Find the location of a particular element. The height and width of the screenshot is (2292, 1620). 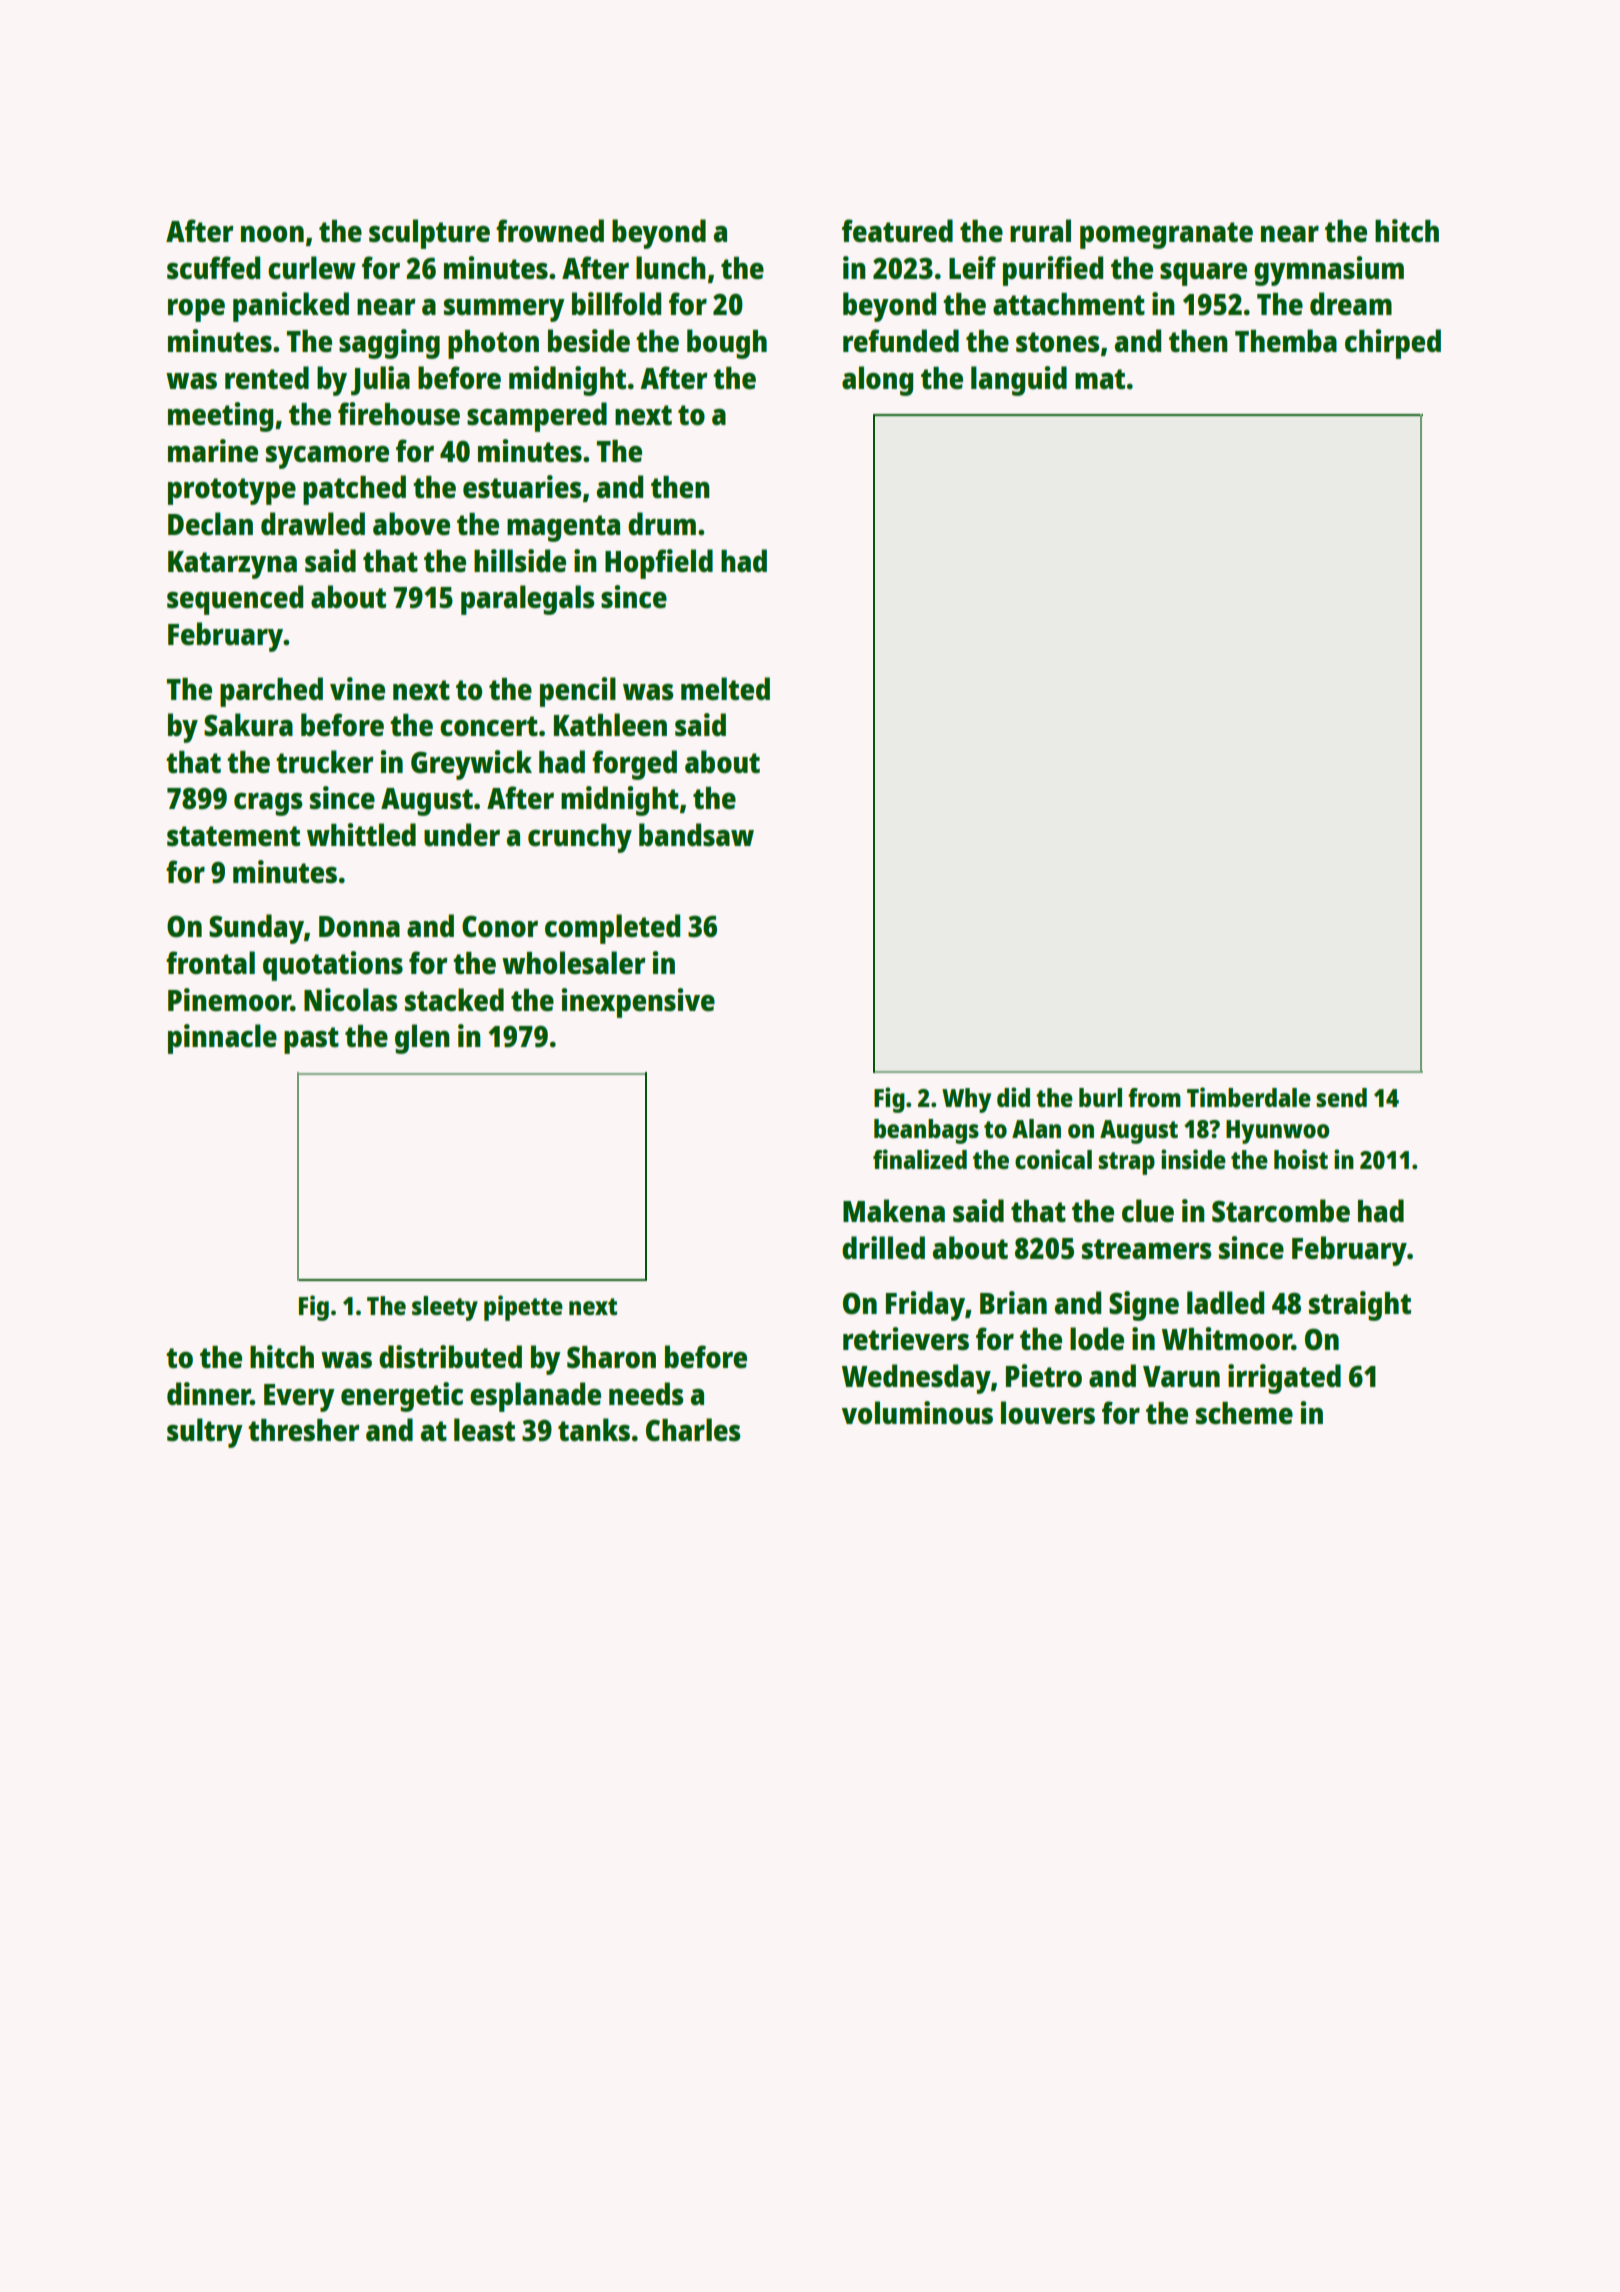

noon is located at coordinates (272, 234).
